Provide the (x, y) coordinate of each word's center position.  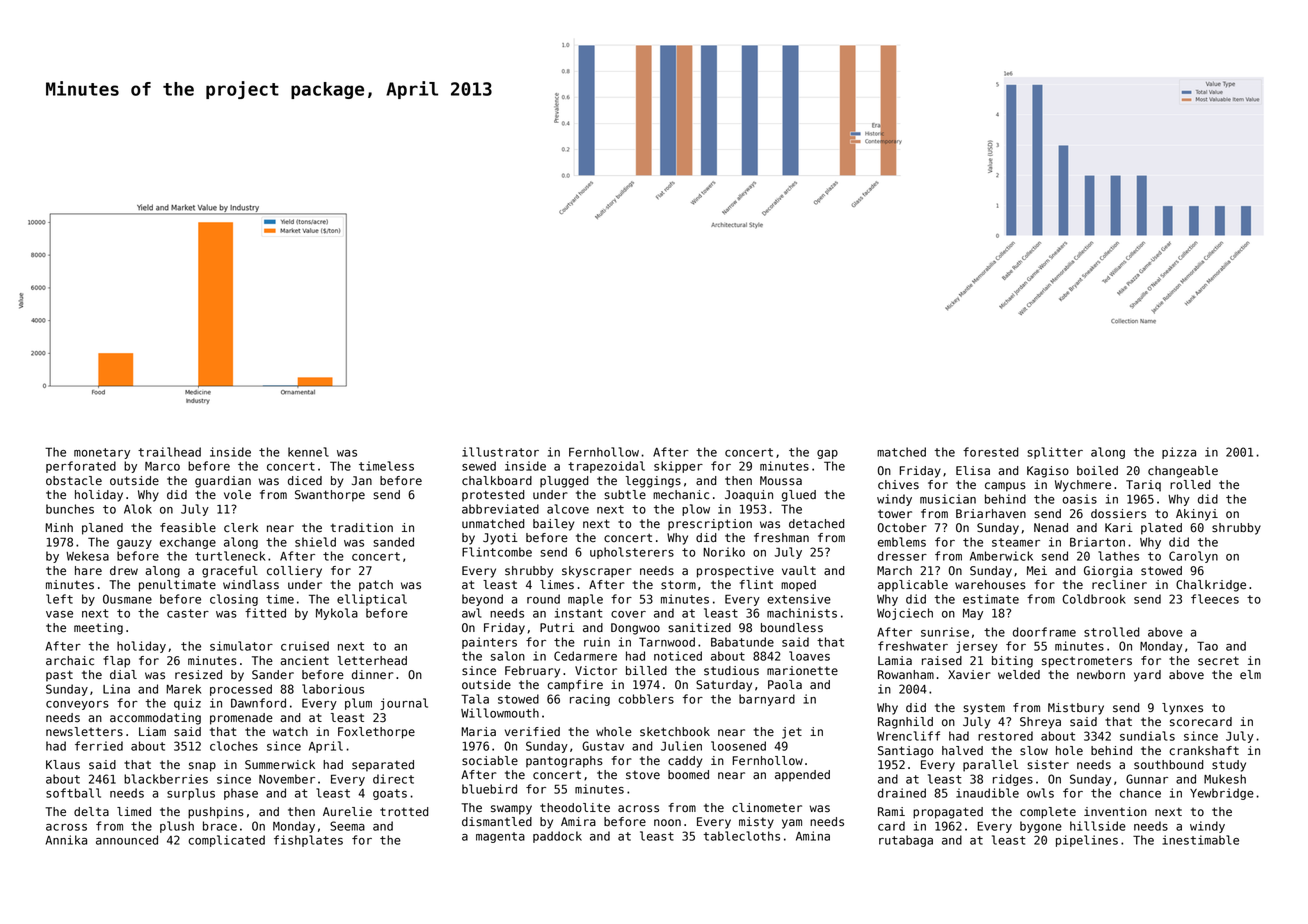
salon (508, 656)
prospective (735, 572)
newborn (1101, 675)
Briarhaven (991, 514)
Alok (138, 509)
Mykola (337, 614)
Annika (66, 840)
